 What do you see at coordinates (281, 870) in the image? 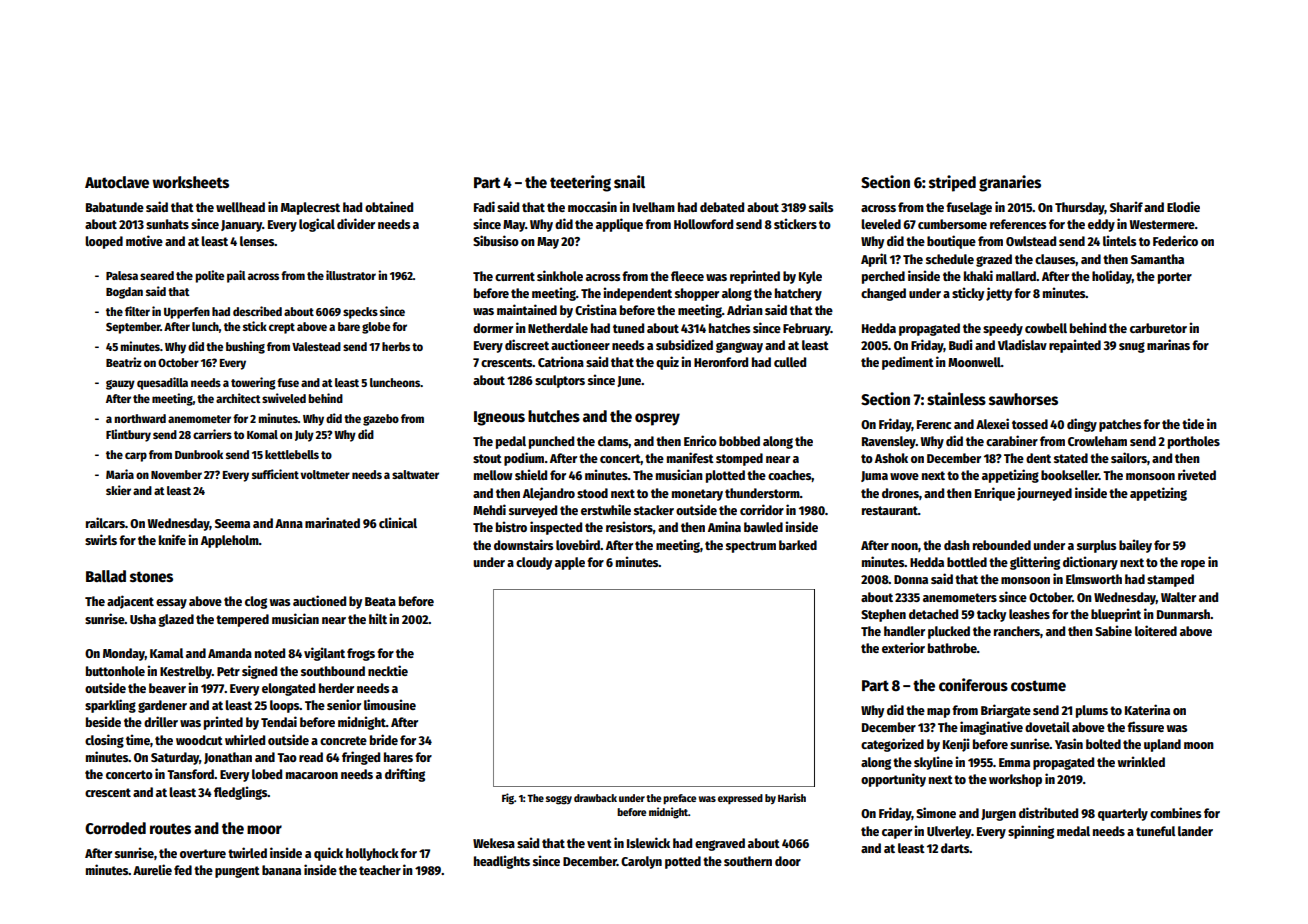
I see `banana` at bounding box center [281, 870].
